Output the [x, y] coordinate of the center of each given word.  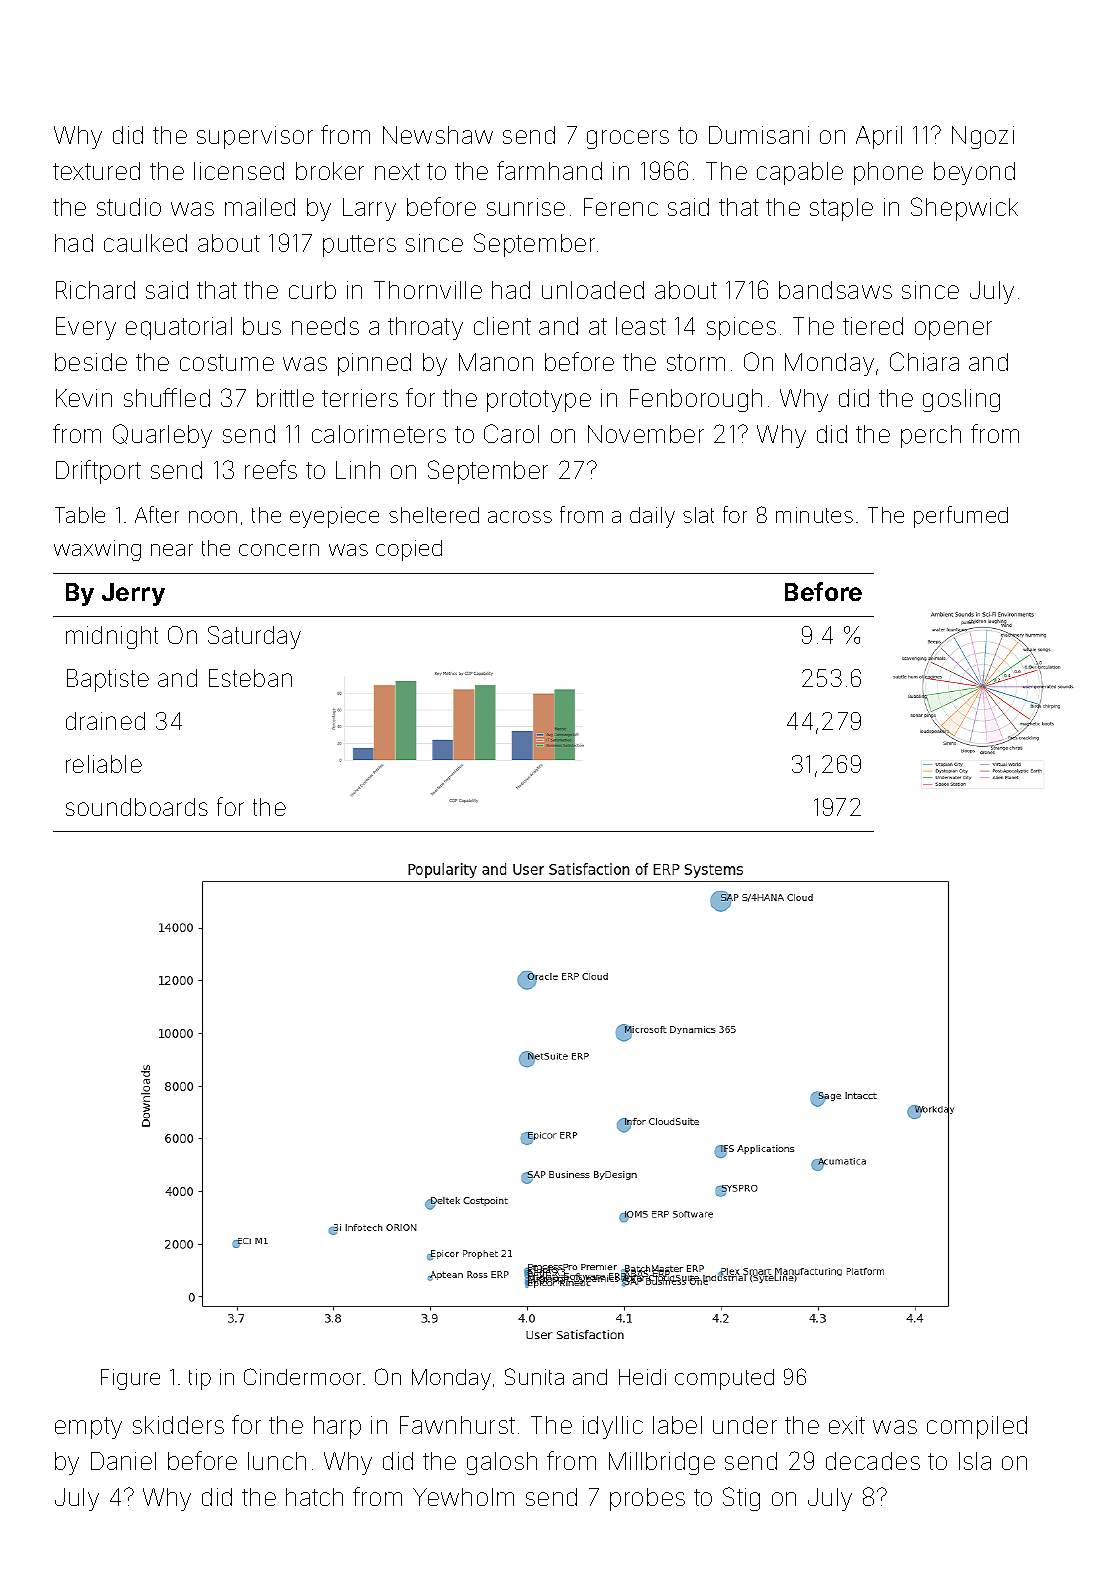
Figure [130, 1379]
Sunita [534, 1376]
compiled [977, 1427]
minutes [814, 515]
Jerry [133, 594]
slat [698, 515]
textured [96, 171]
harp [337, 1427]
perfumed [961, 517]
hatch [314, 1497]
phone [888, 173]
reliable [104, 764]
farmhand [549, 170]
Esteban [250, 678]
